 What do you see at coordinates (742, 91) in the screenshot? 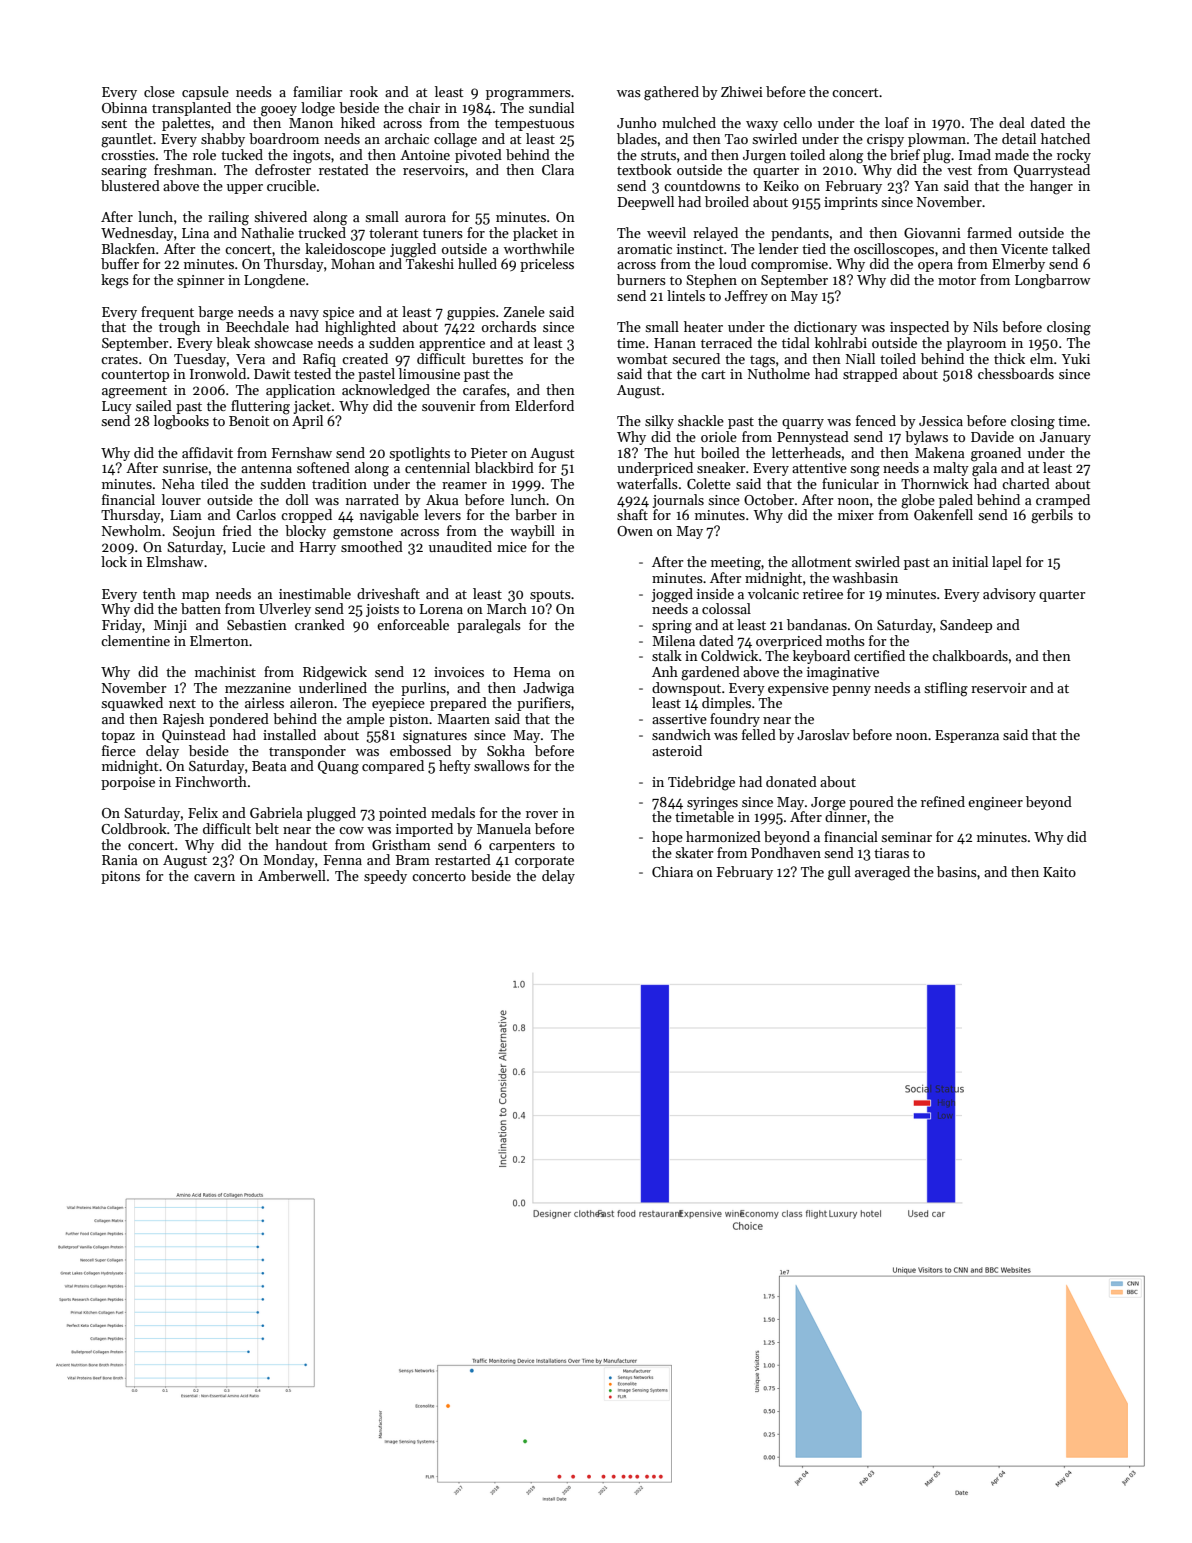
I see `Zhiwei` at bounding box center [742, 91].
